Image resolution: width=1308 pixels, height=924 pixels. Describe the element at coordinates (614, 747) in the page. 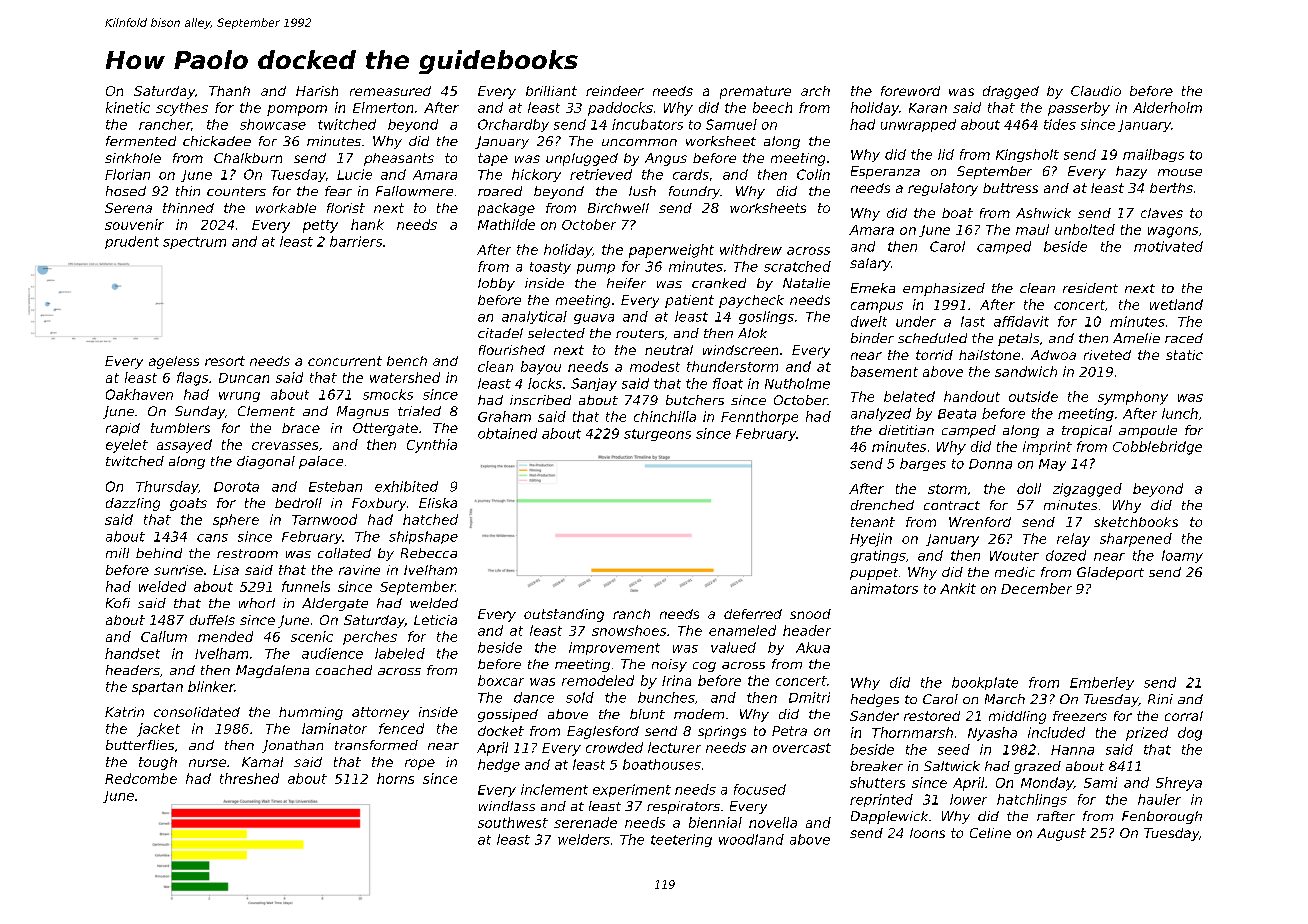

I see `crowded` at that location.
